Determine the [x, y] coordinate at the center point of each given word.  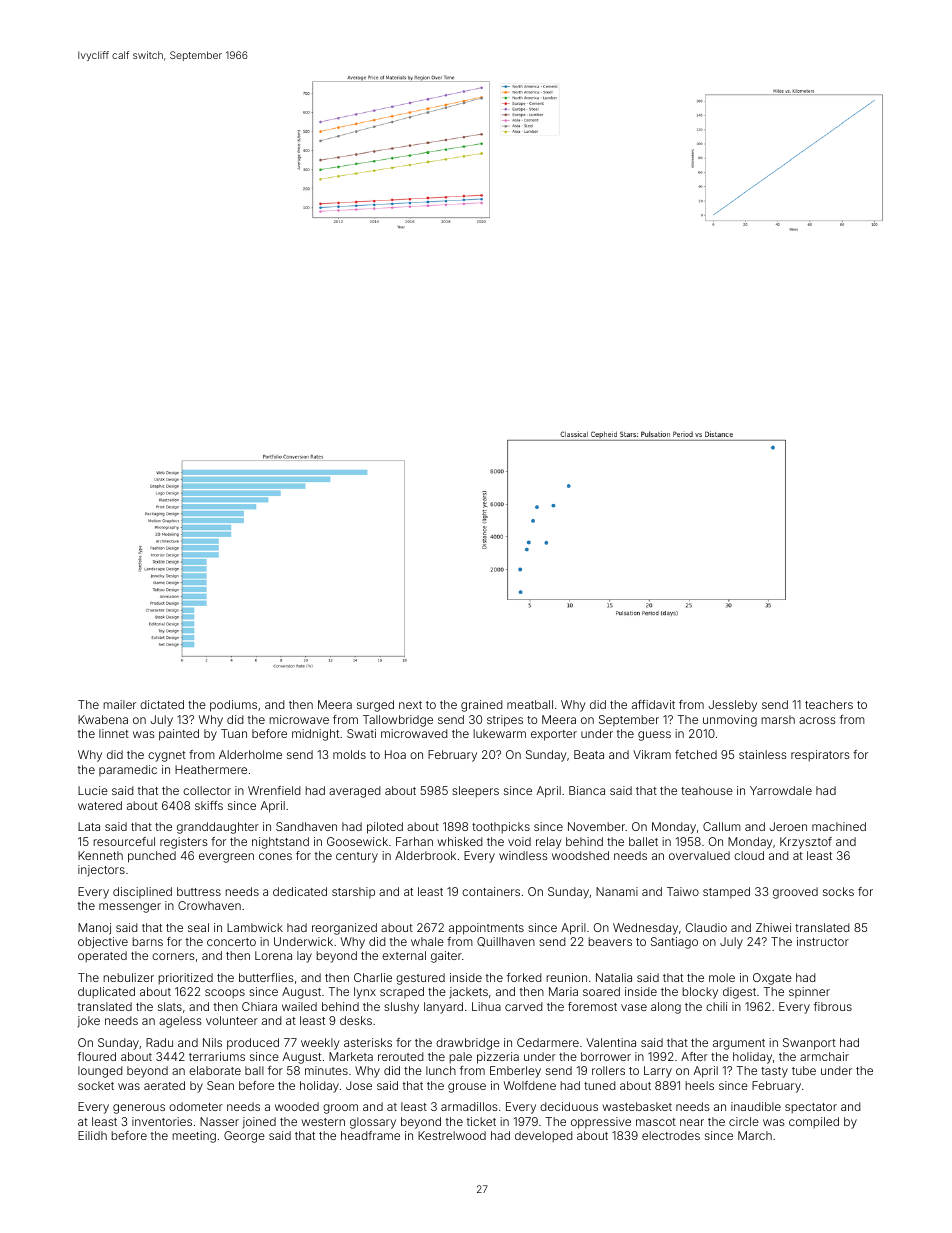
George [244, 1137]
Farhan [414, 841]
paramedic [128, 770]
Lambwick [255, 927]
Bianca [587, 790]
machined [839, 826]
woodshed [580, 855]
